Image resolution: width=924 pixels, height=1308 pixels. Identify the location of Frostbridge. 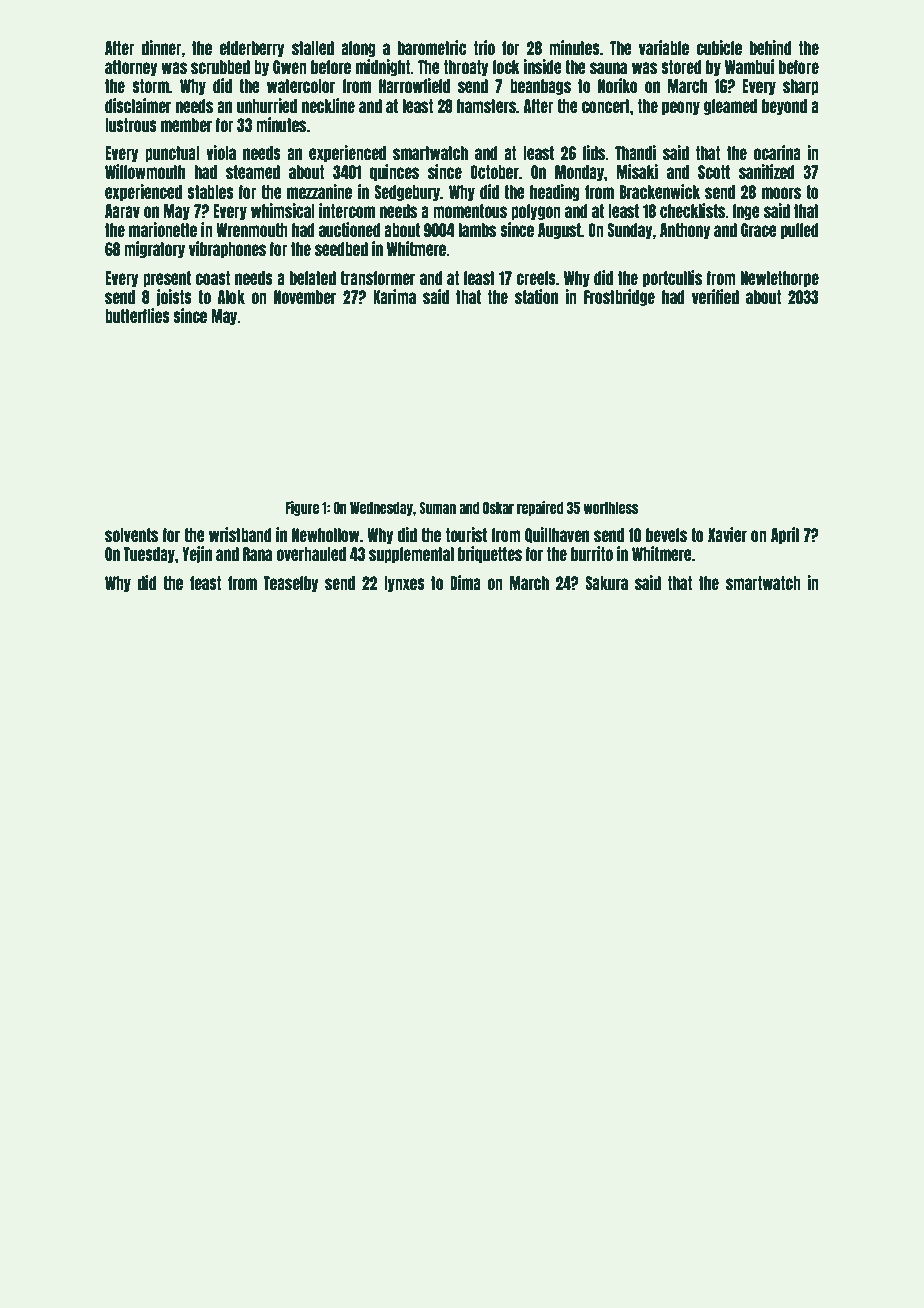
(619, 297).
